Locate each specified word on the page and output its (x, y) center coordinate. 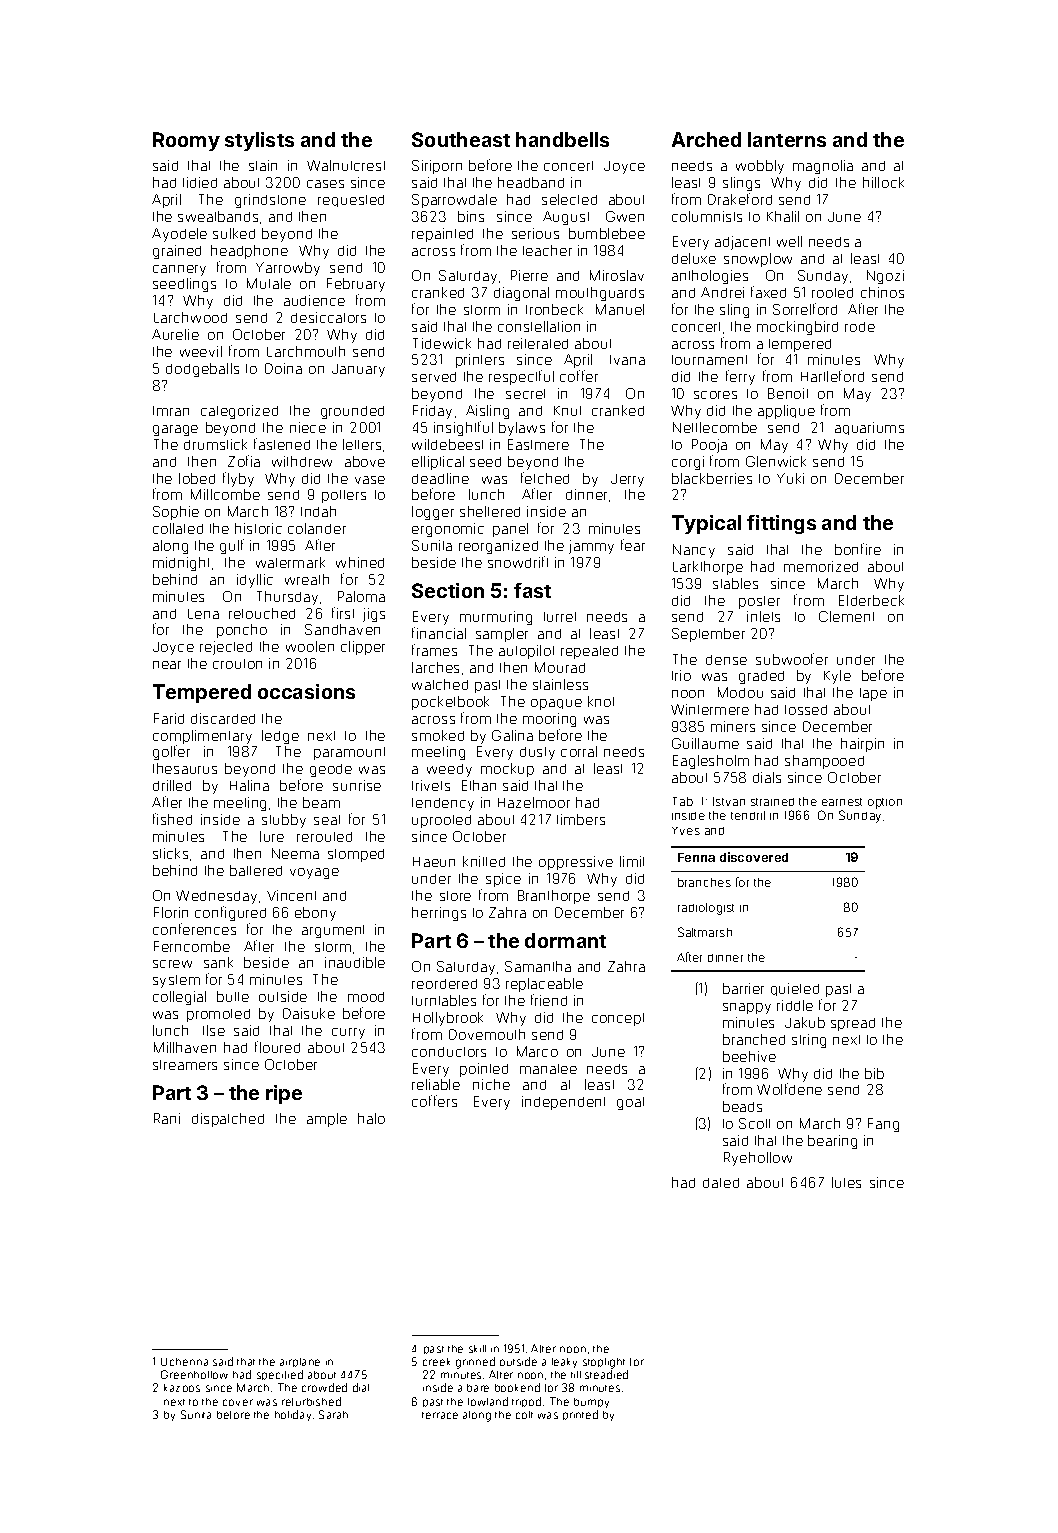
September (708, 635)
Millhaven (185, 1047)
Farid (169, 718)
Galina (512, 735)
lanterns (787, 139)
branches (704, 882)
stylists (259, 141)
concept (618, 1019)
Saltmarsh (705, 932)
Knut (567, 411)
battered (256, 870)
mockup (507, 770)
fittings (781, 524)
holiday (293, 1415)
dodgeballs (202, 370)
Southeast (461, 139)
